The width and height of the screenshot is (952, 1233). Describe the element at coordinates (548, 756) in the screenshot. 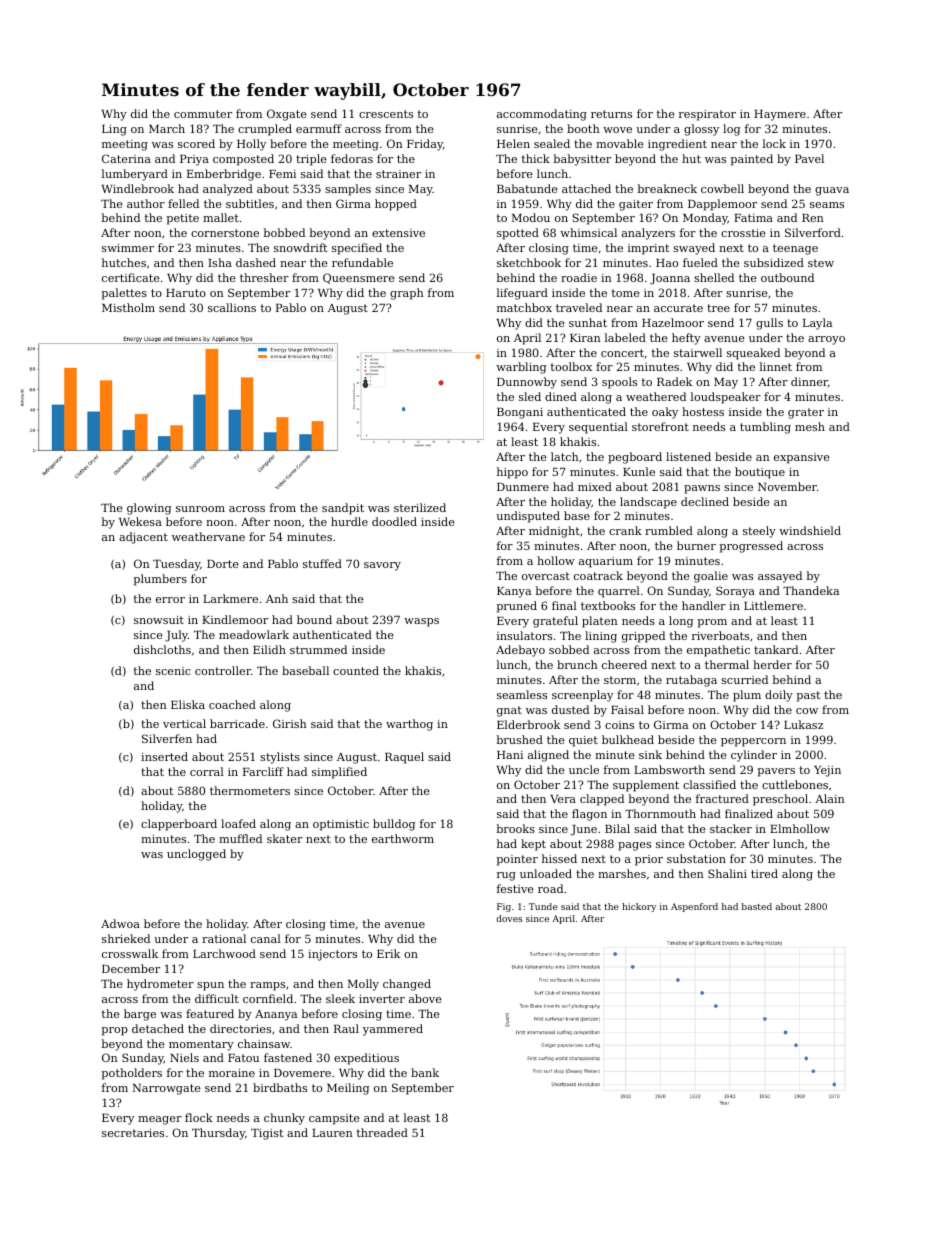

I see `aligned` at that location.
